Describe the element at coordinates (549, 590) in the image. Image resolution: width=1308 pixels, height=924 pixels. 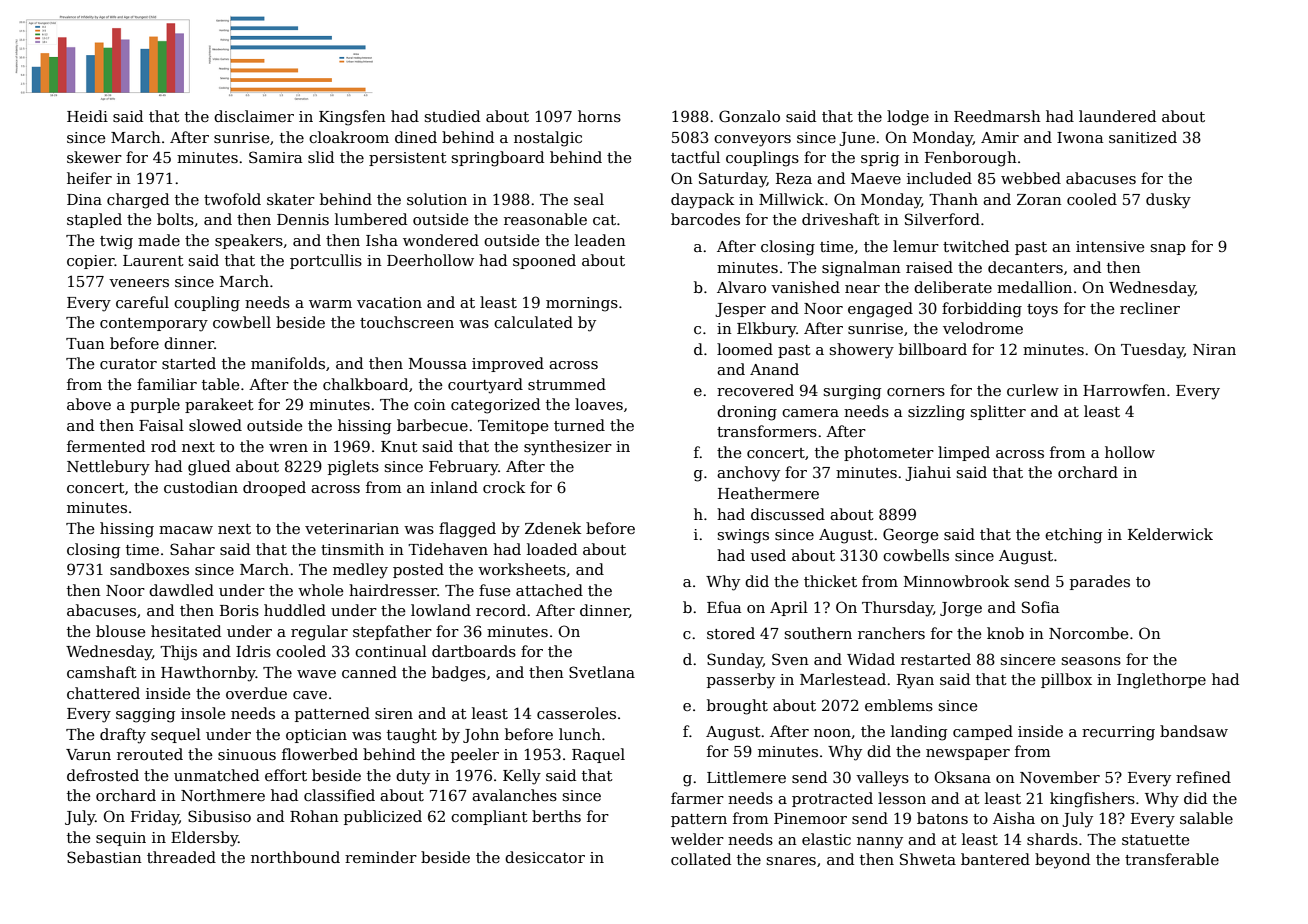
I see `attached` at that location.
